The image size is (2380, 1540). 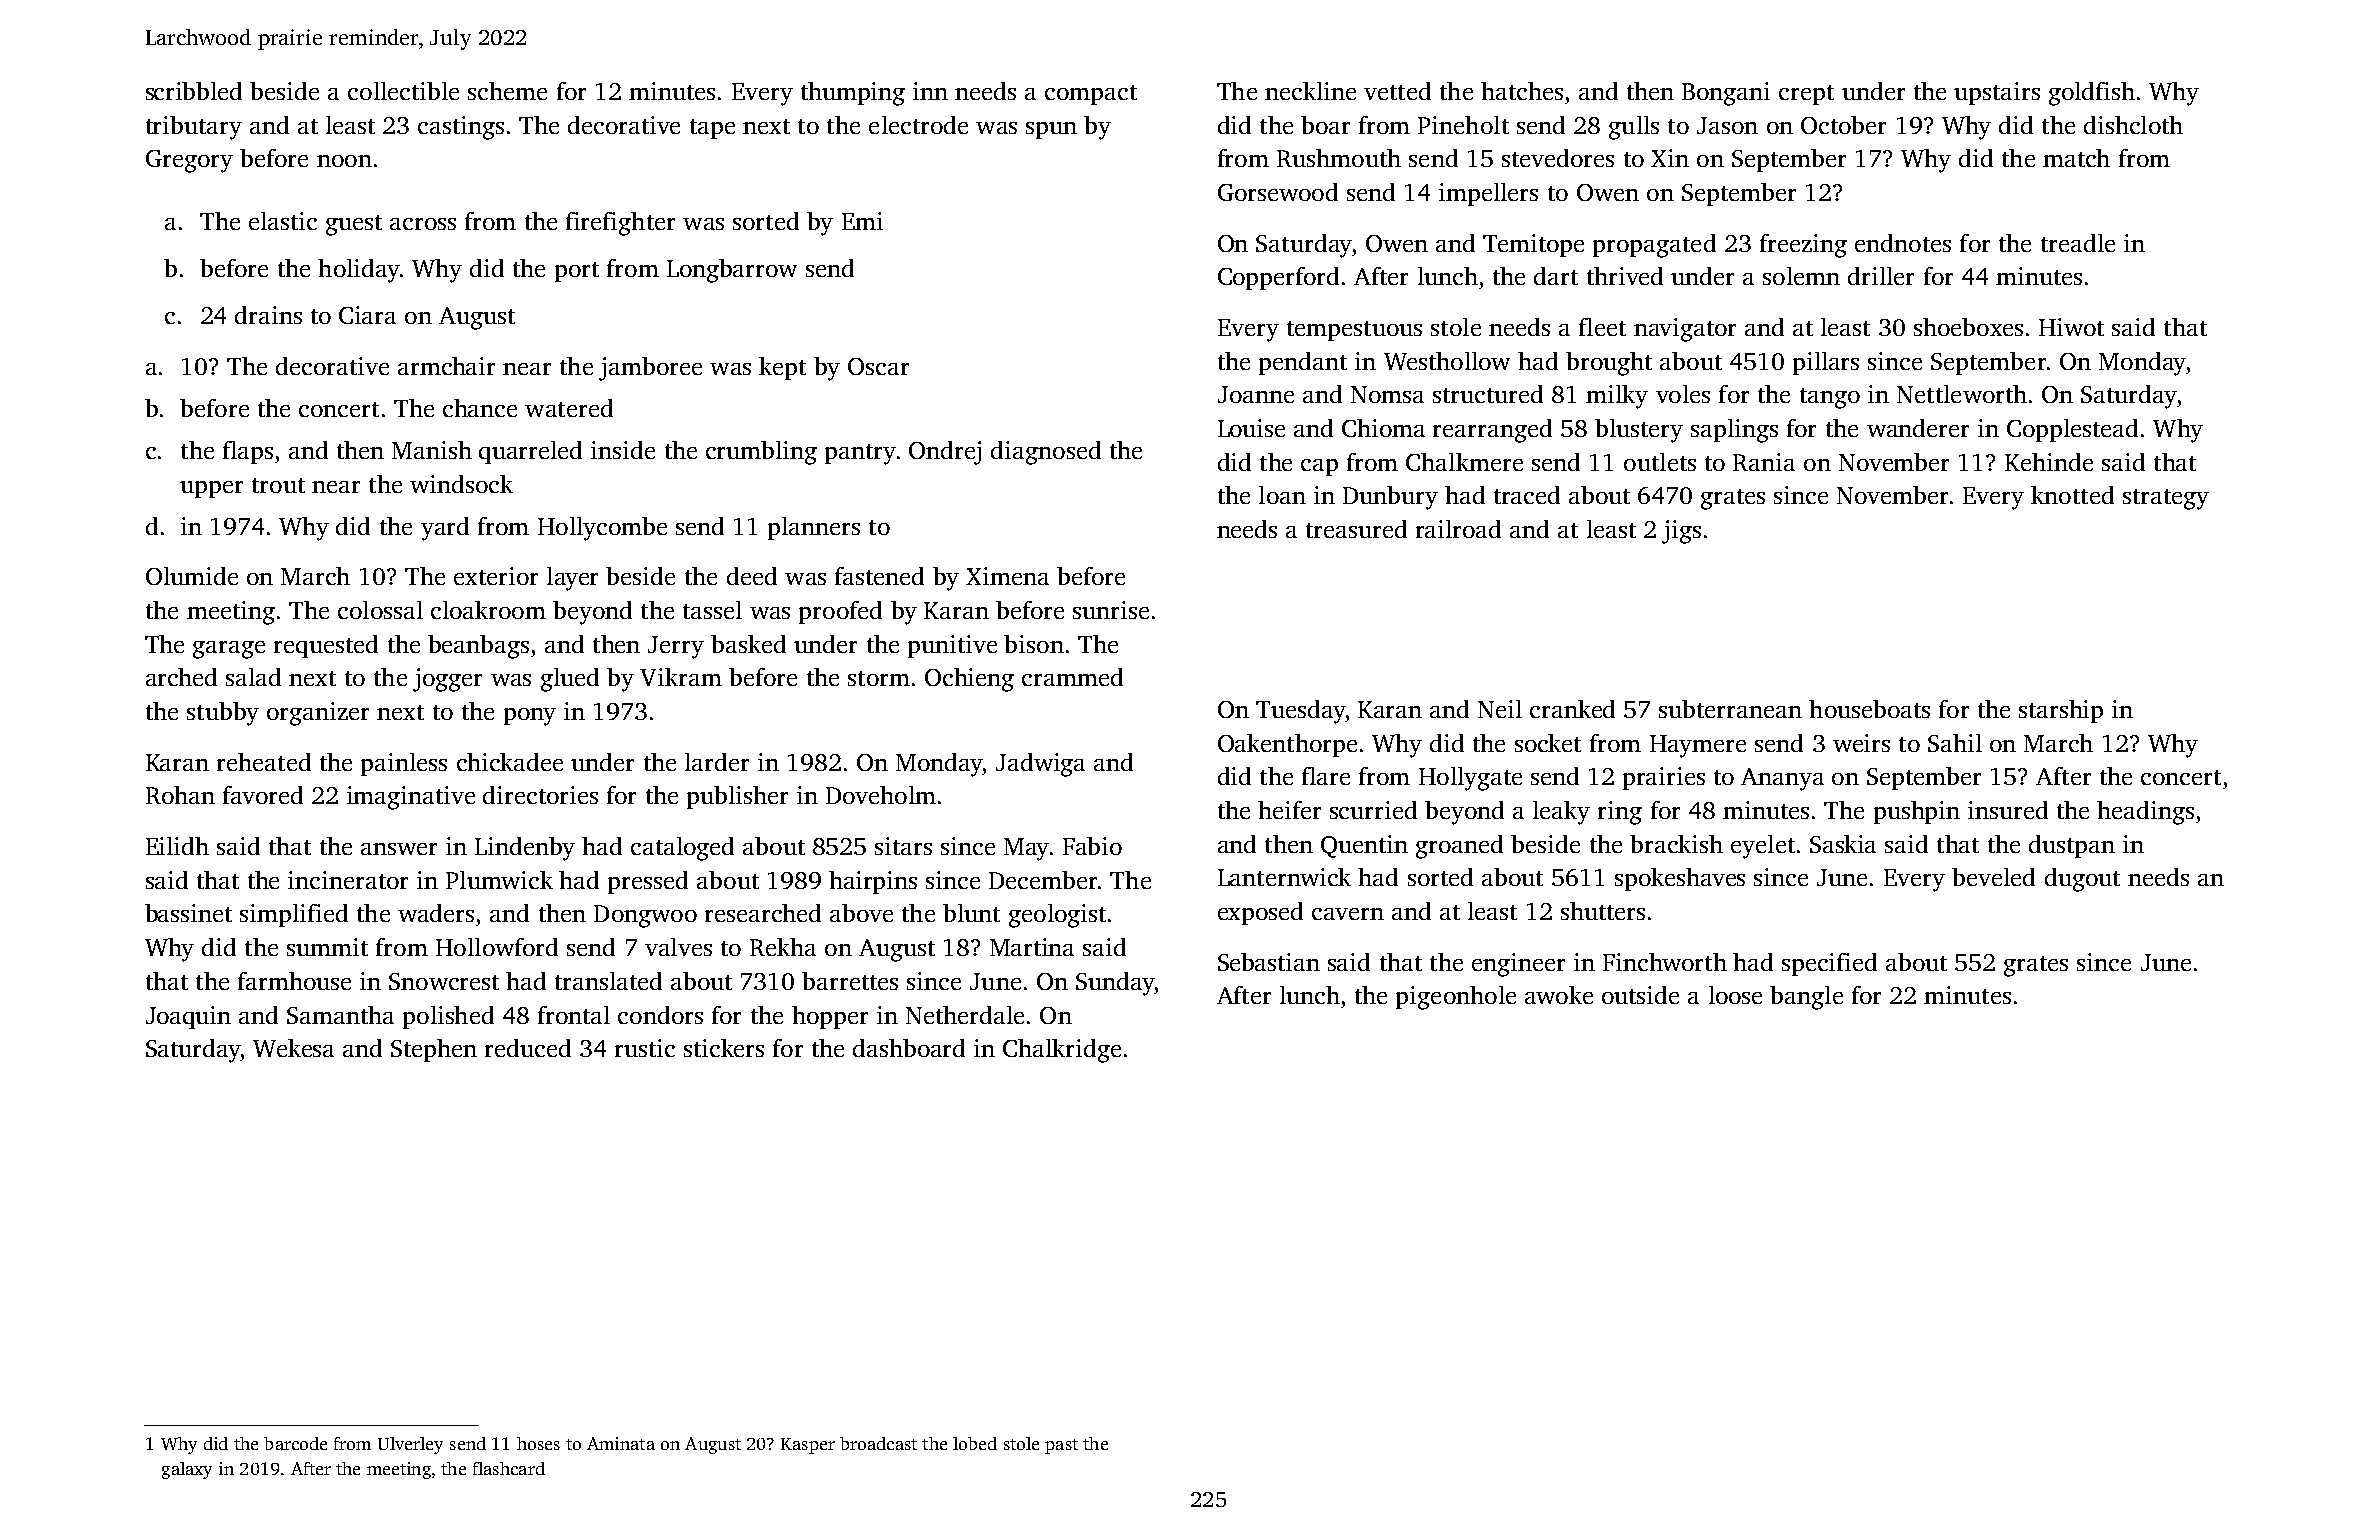 I want to click on Tuesday, so click(x=1300, y=712).
